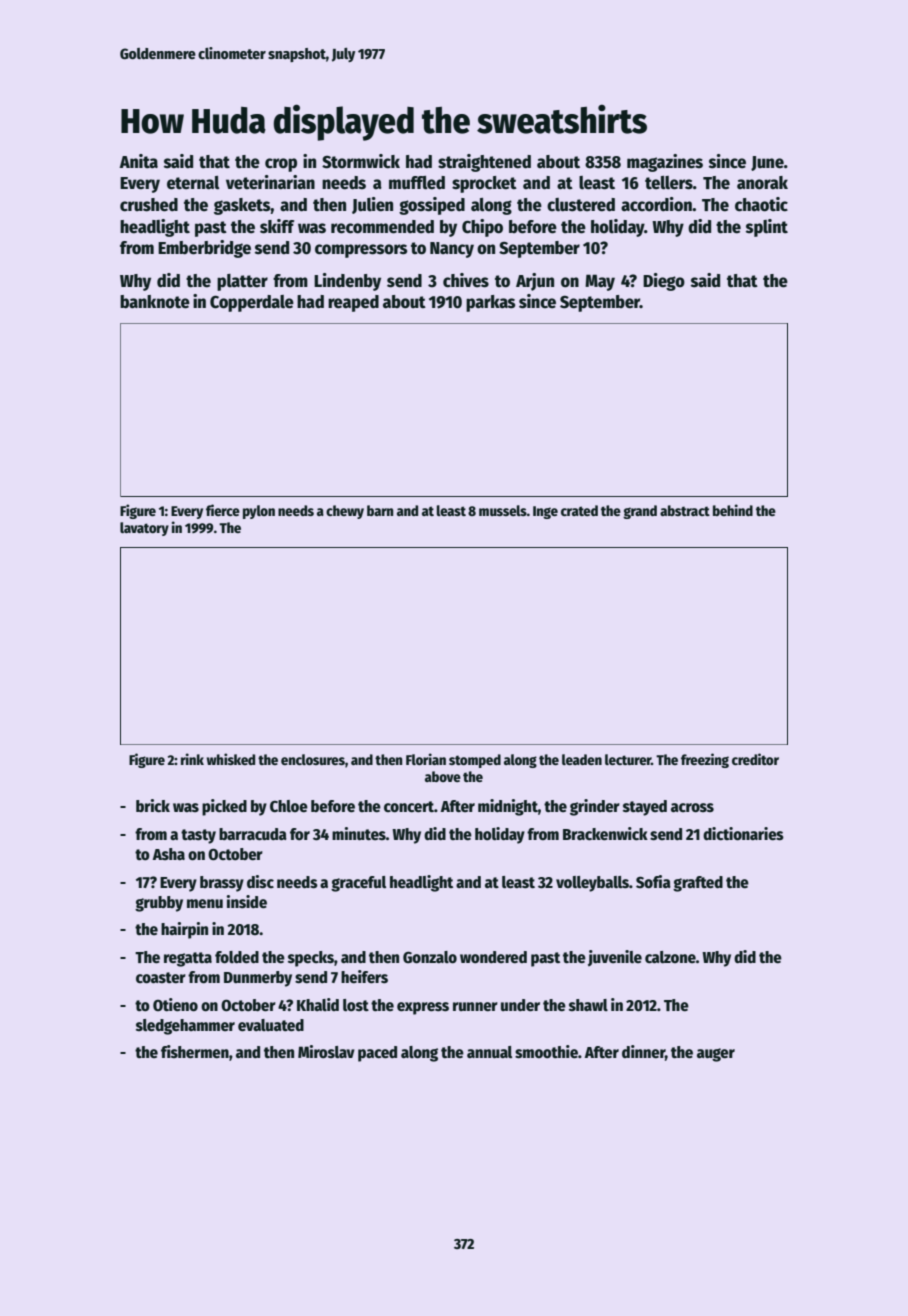 The width and height of the screenshot is (908, 1316). I want to click on freezing, so click(705, 760).
